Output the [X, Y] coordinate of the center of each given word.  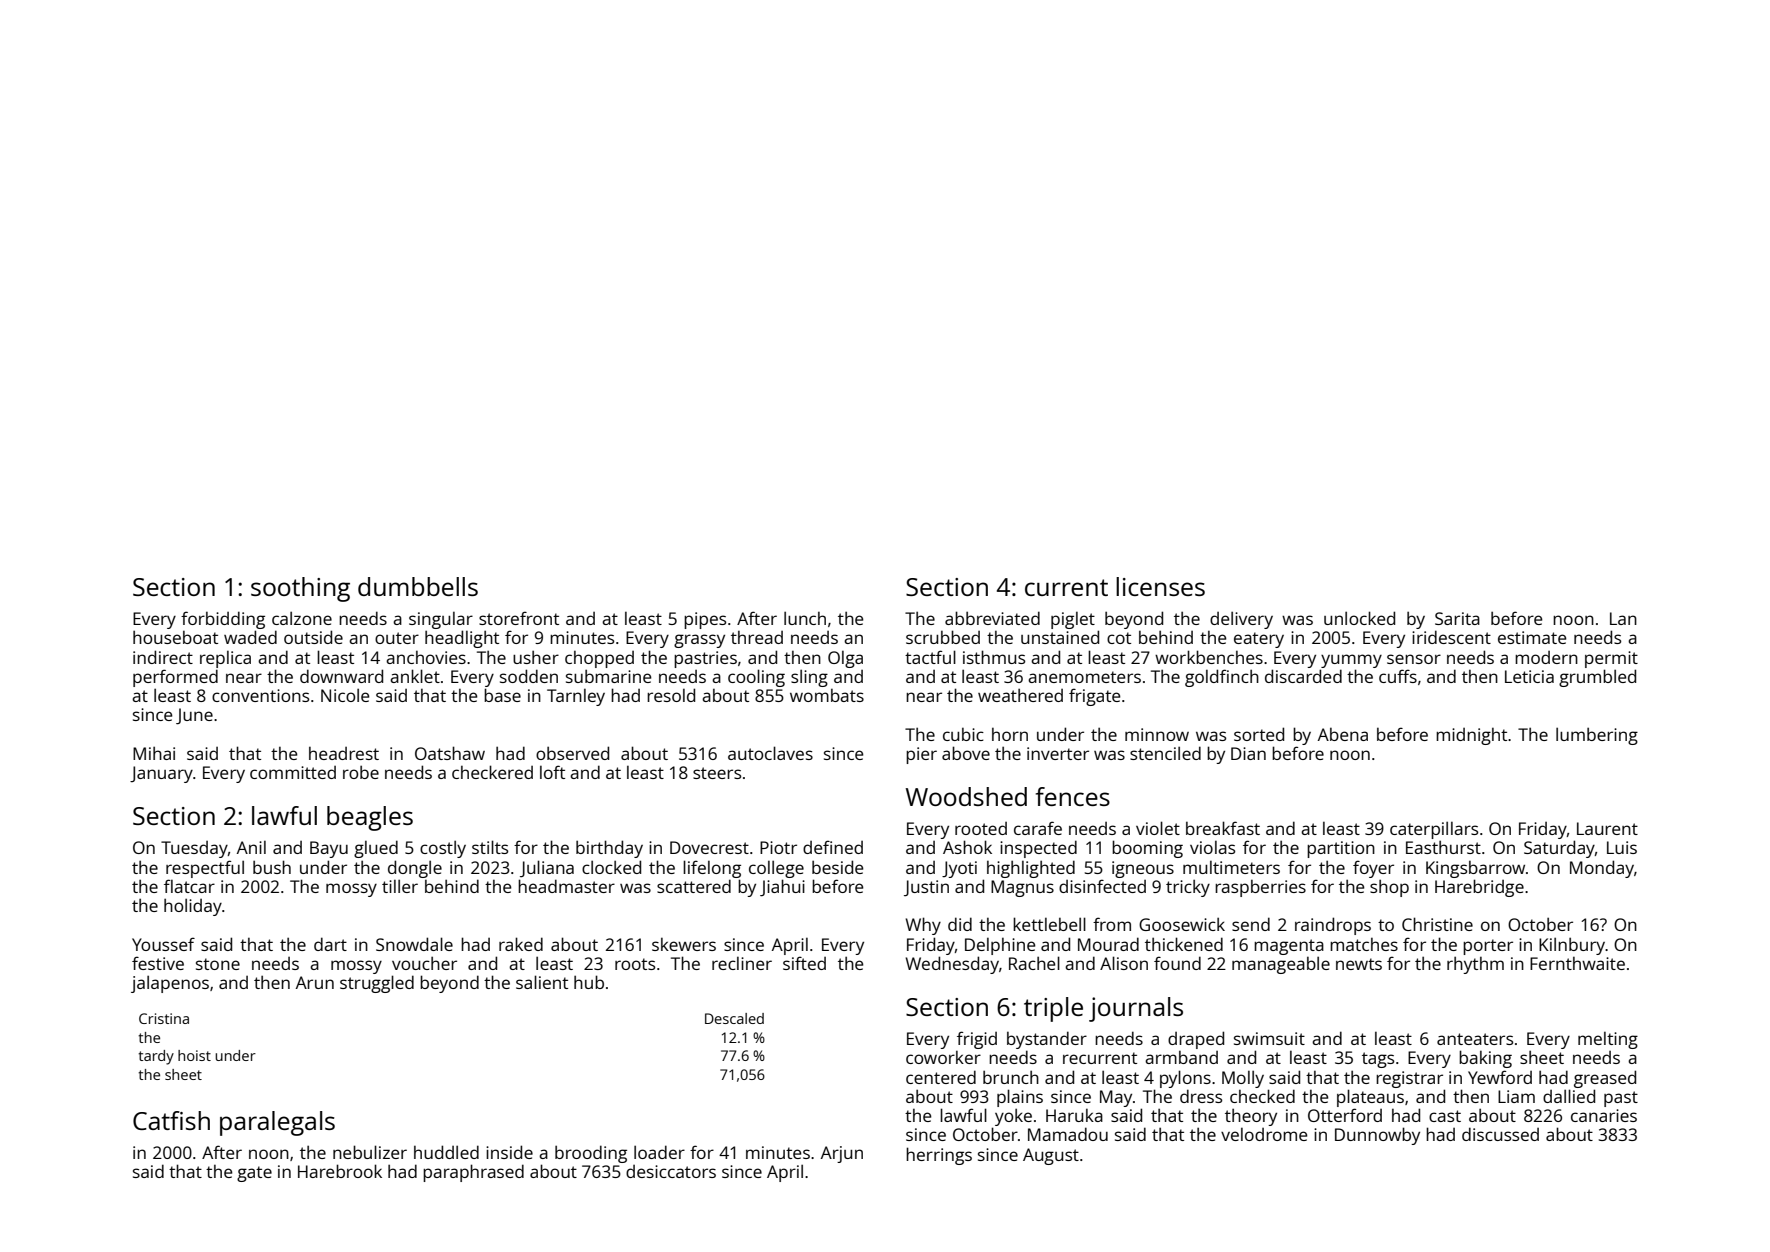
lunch [805, 618]
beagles [370, 818]
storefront [519, 618]
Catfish [171, 1120]
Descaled [734, 1018]
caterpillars [1434, 830]
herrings [939, 1156]
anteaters [1475, 1039]
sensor [1414, 659]
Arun [315, 982]
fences [1073, 796]
